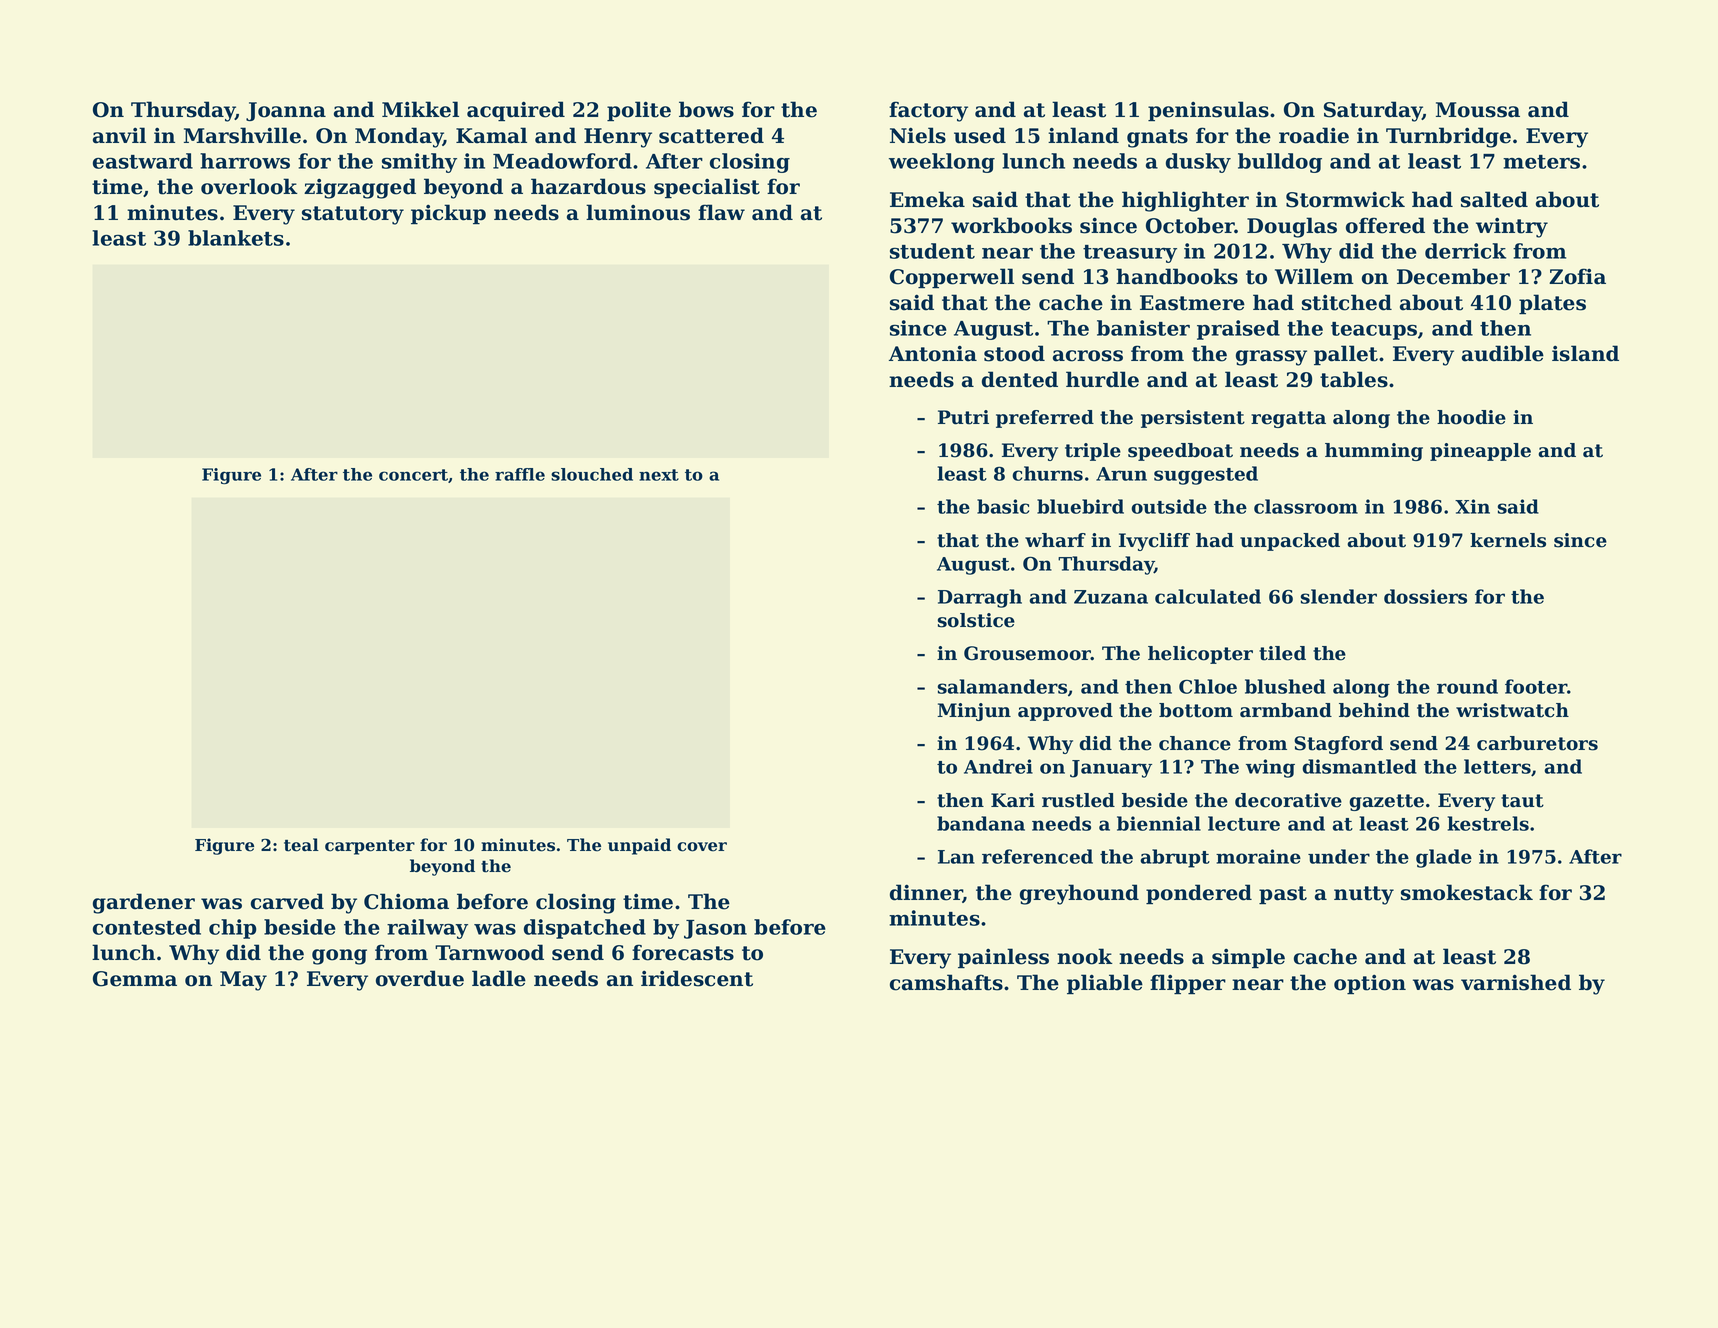 This page has height=1328, width=1718. Describe the element at coordinates (1045, 419) in the page. I see `preferred` at that location.
